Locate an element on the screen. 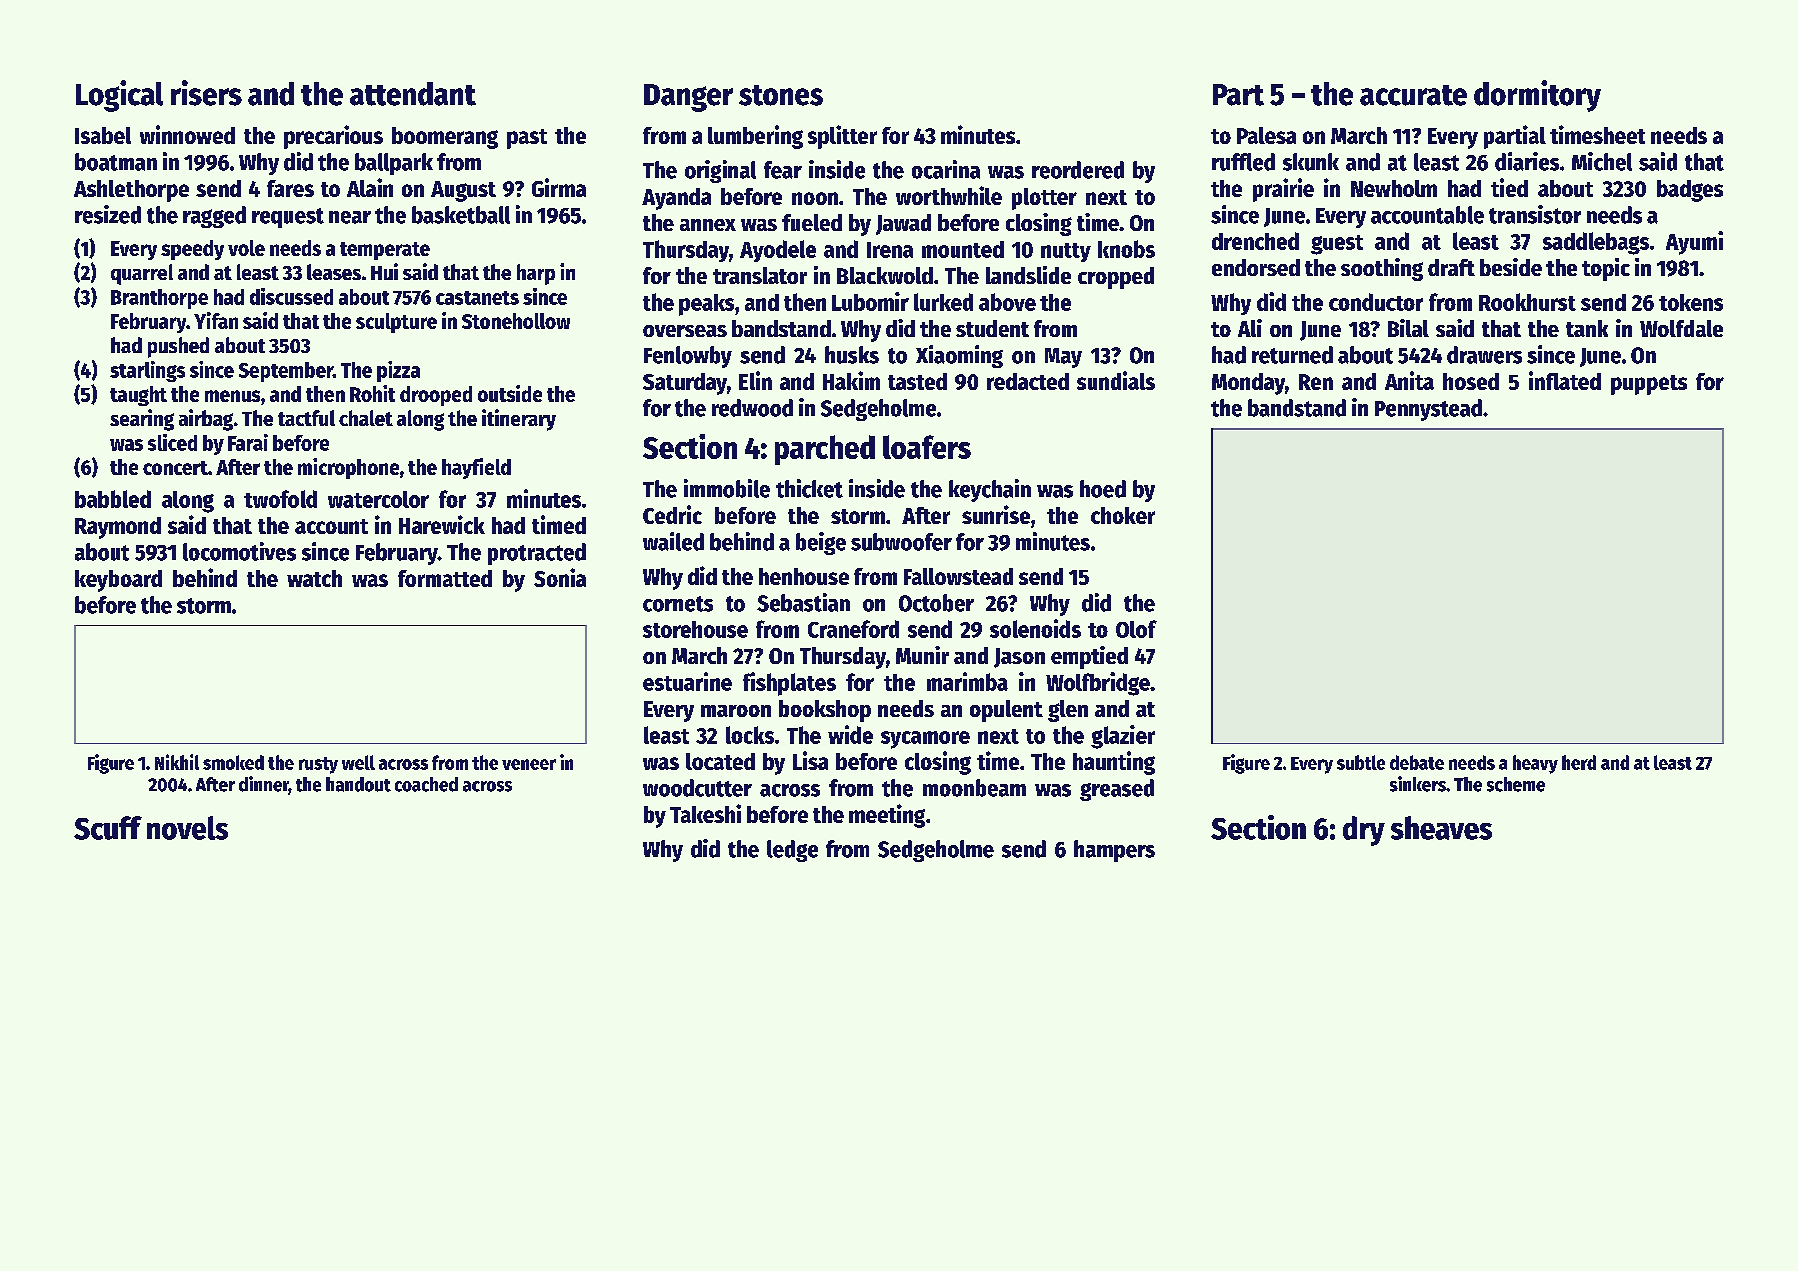 The image size is (1798, 1271). castanets is located at coordinates (477, 298).
